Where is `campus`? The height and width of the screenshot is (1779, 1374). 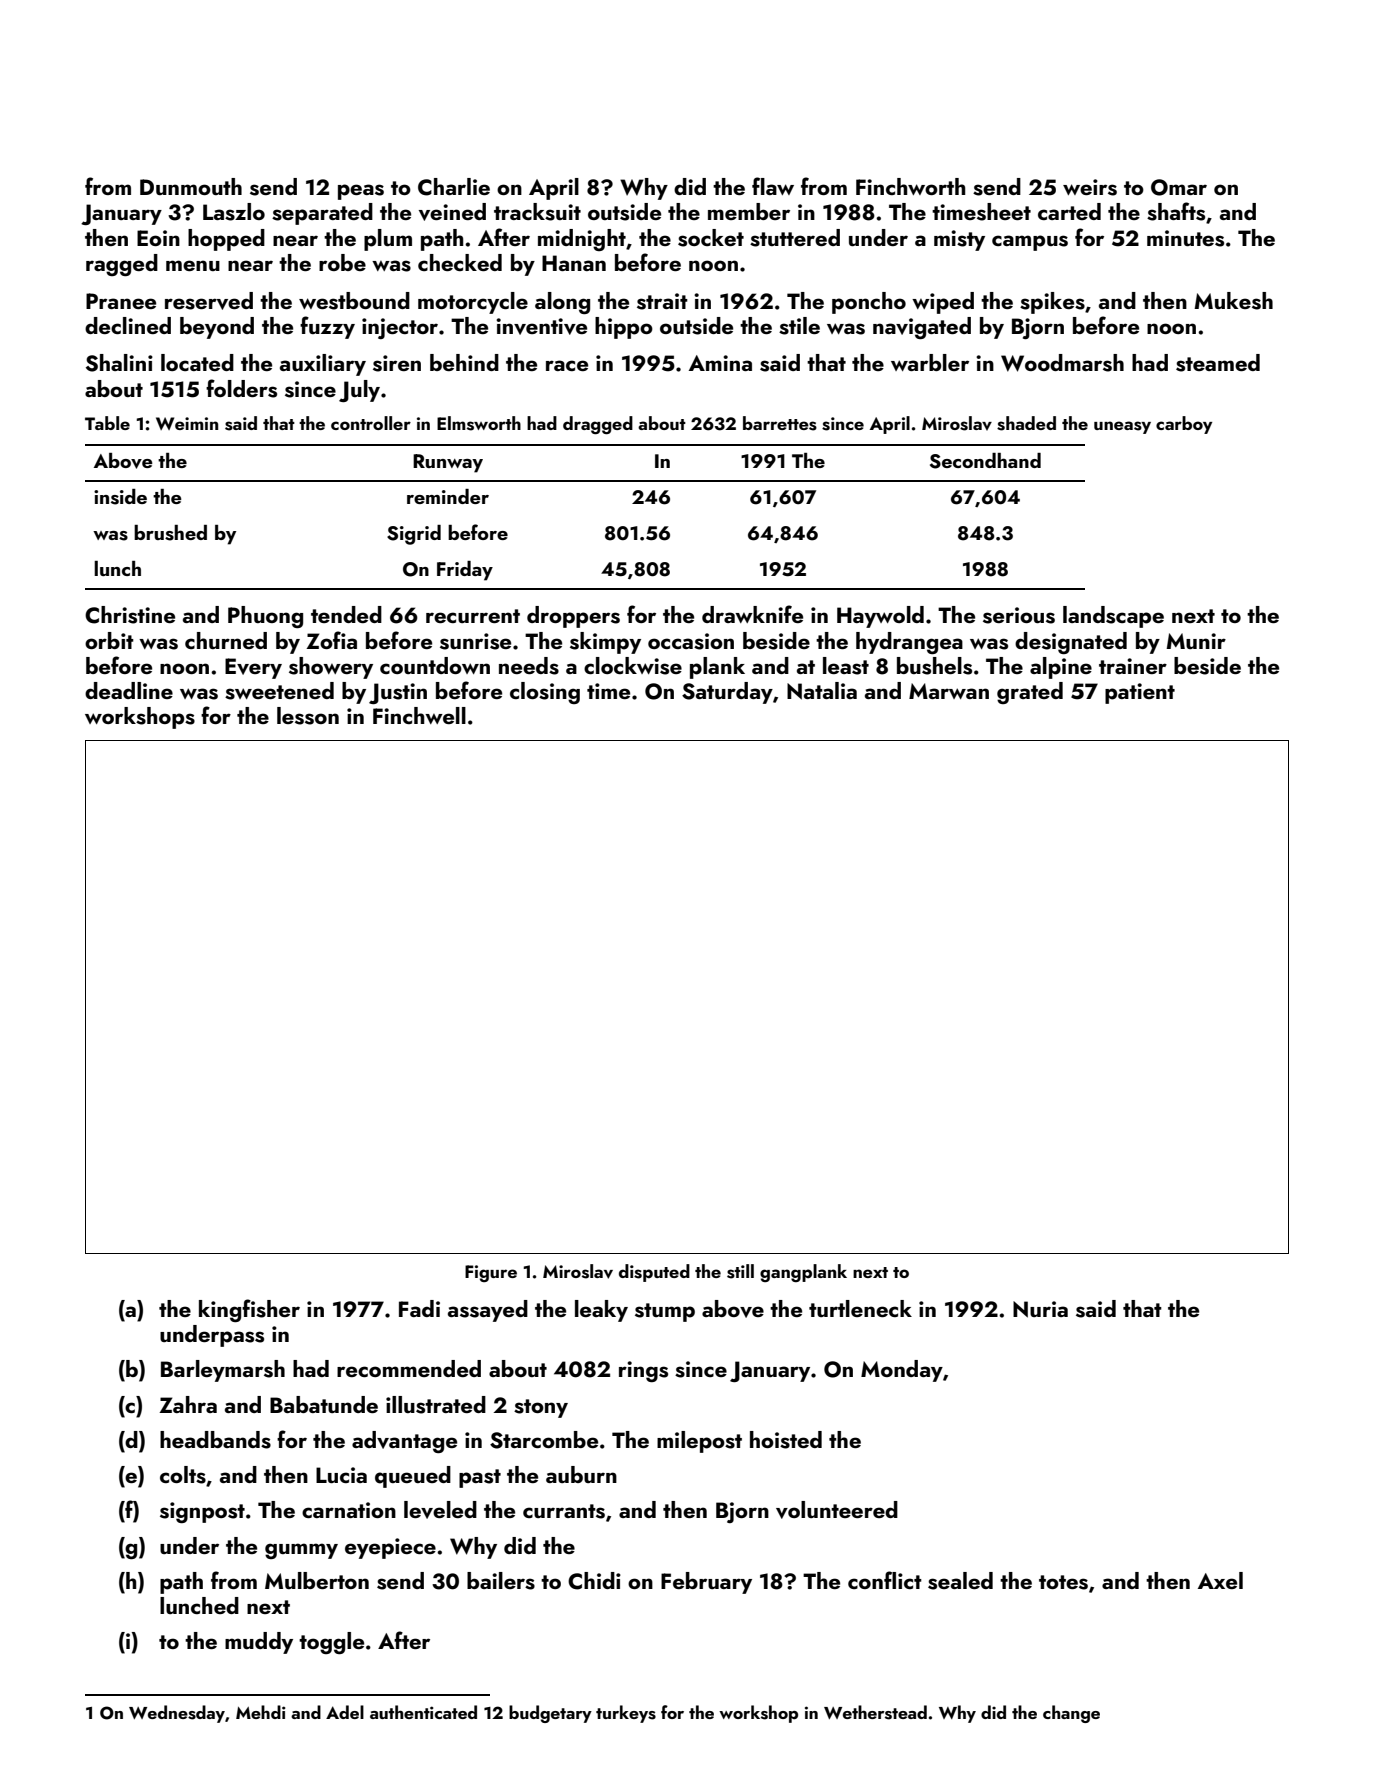
campus is located at coordinates (1030, 243).
